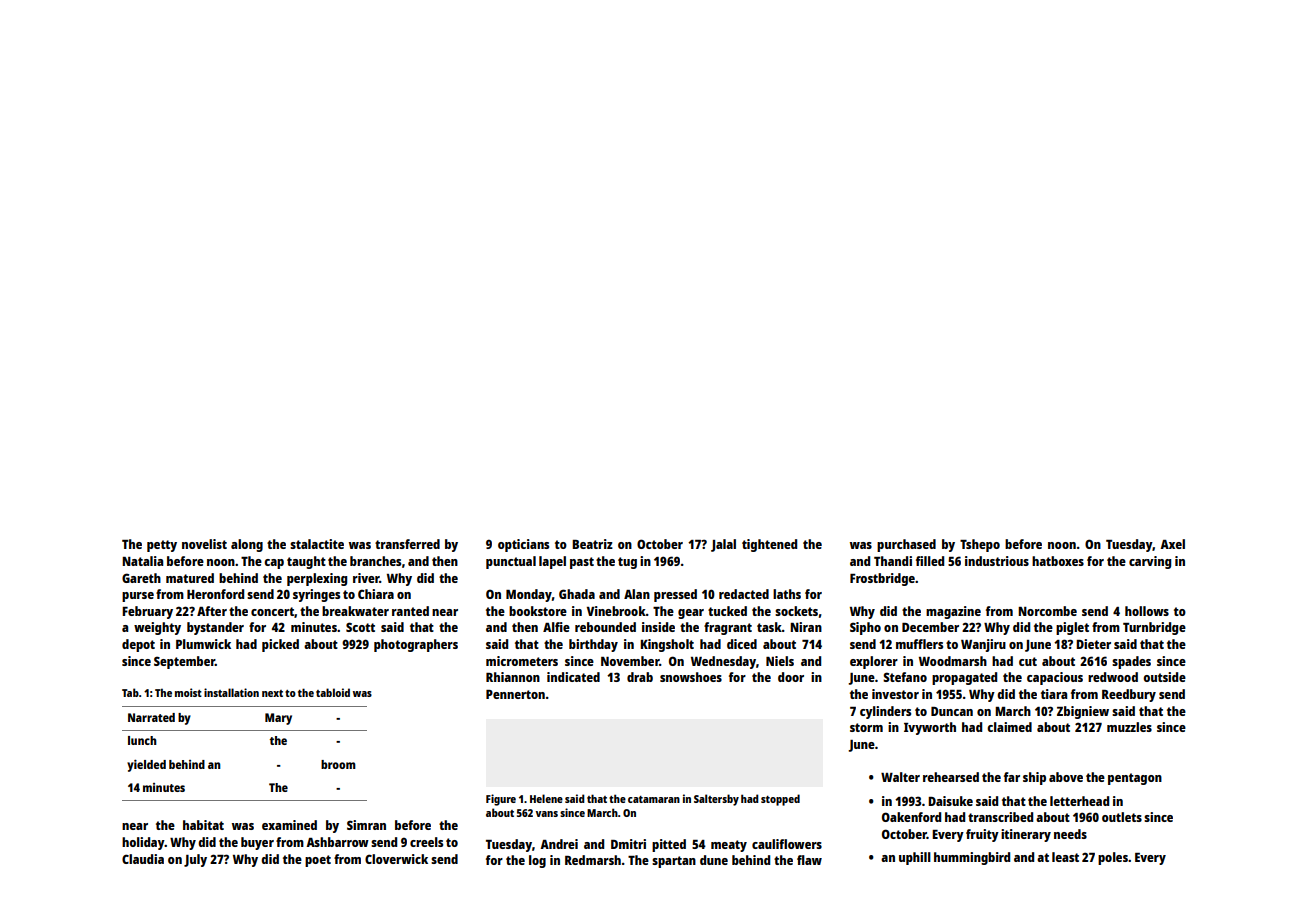 The image size is (1308, 924). I want to click on Oakenford, so click(911, 817).
